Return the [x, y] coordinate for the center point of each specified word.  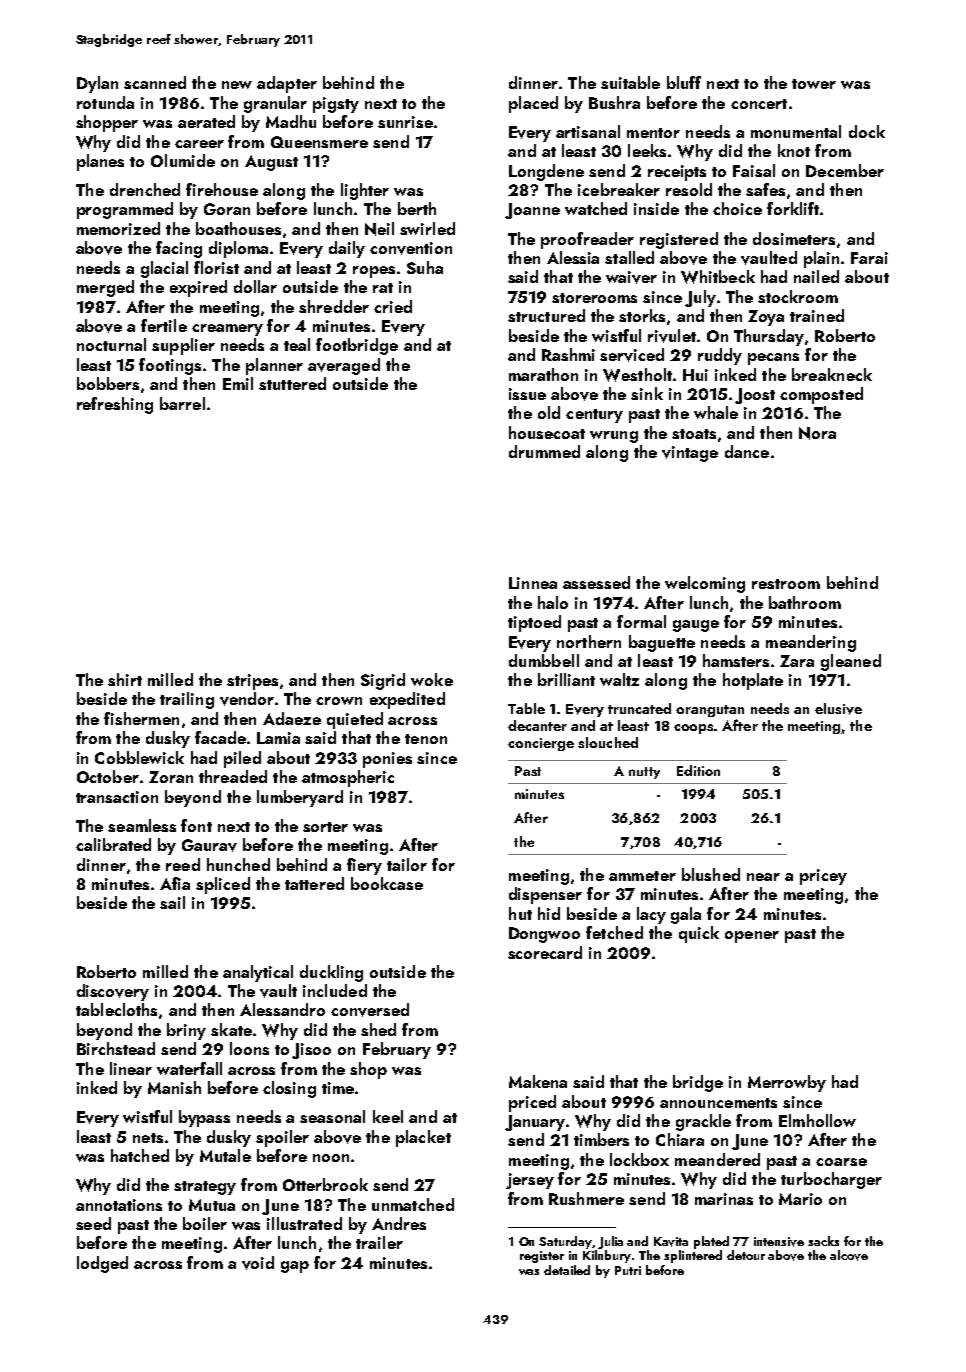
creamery [227, 330]
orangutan [710, 711]
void [258, 1263]
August [271, 163]
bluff [684, 82]
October [108, 776]
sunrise [405, 122]
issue [527, 394]
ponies [387, 760]
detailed [567, 1270]
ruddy [720, 356]
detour [746, 1255]
